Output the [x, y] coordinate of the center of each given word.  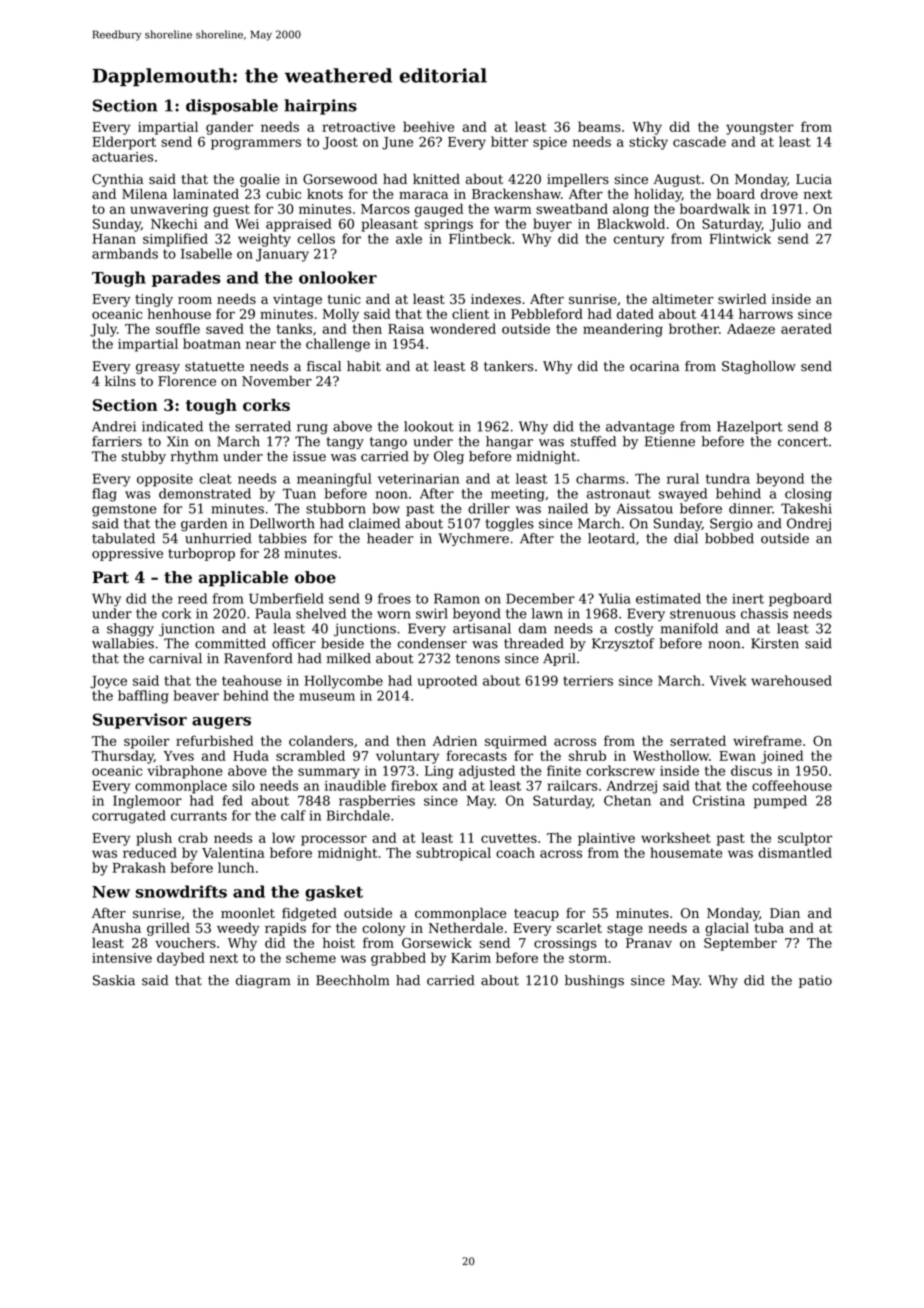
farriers [117, 441]
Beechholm [353, 980]
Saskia [114, 980]
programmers [256, 144]
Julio [785, 225]
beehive [428, 126]
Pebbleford [547, 313]
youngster [760, 129]
